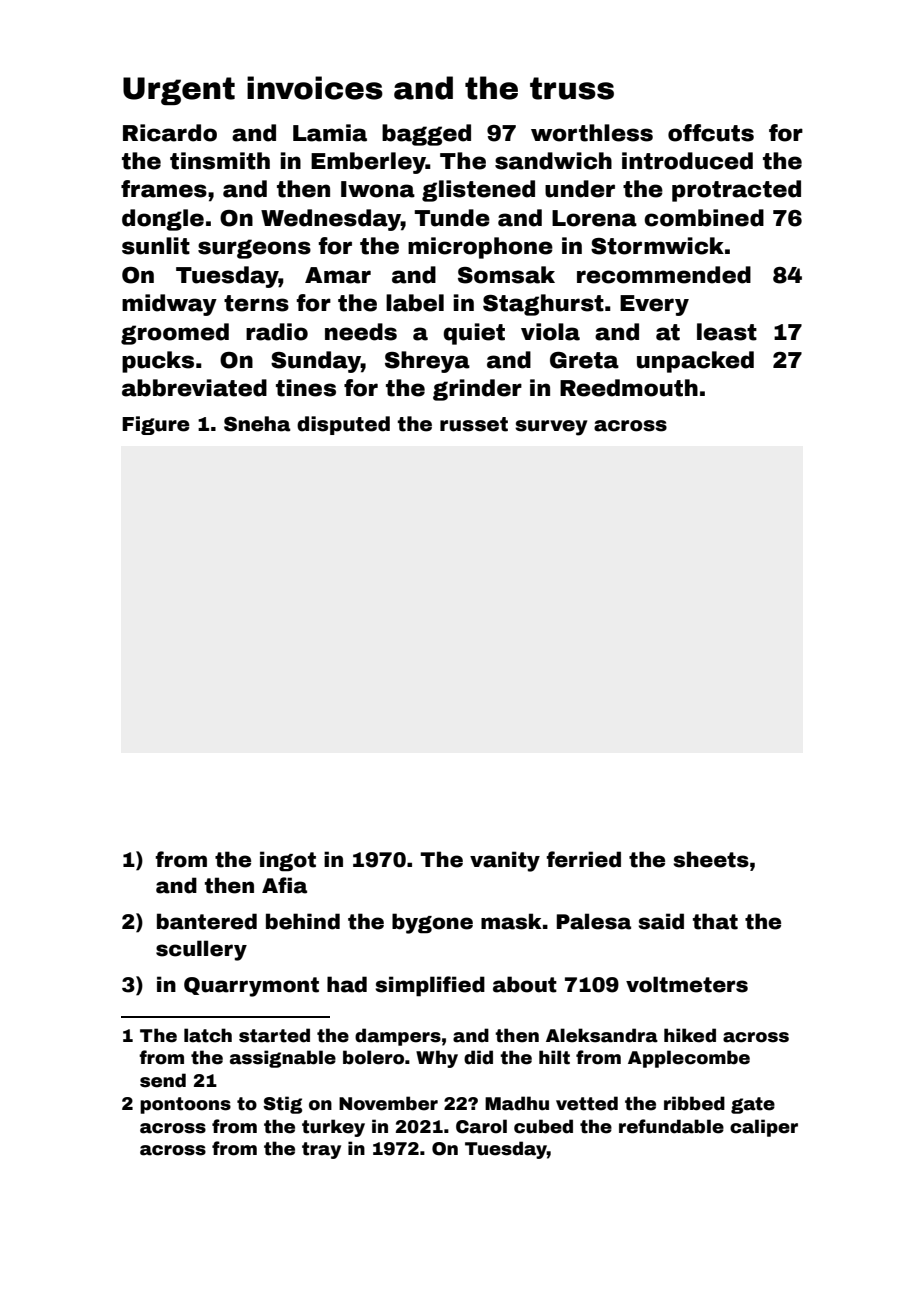  I want to click on Tunde, so click(452, 218).
